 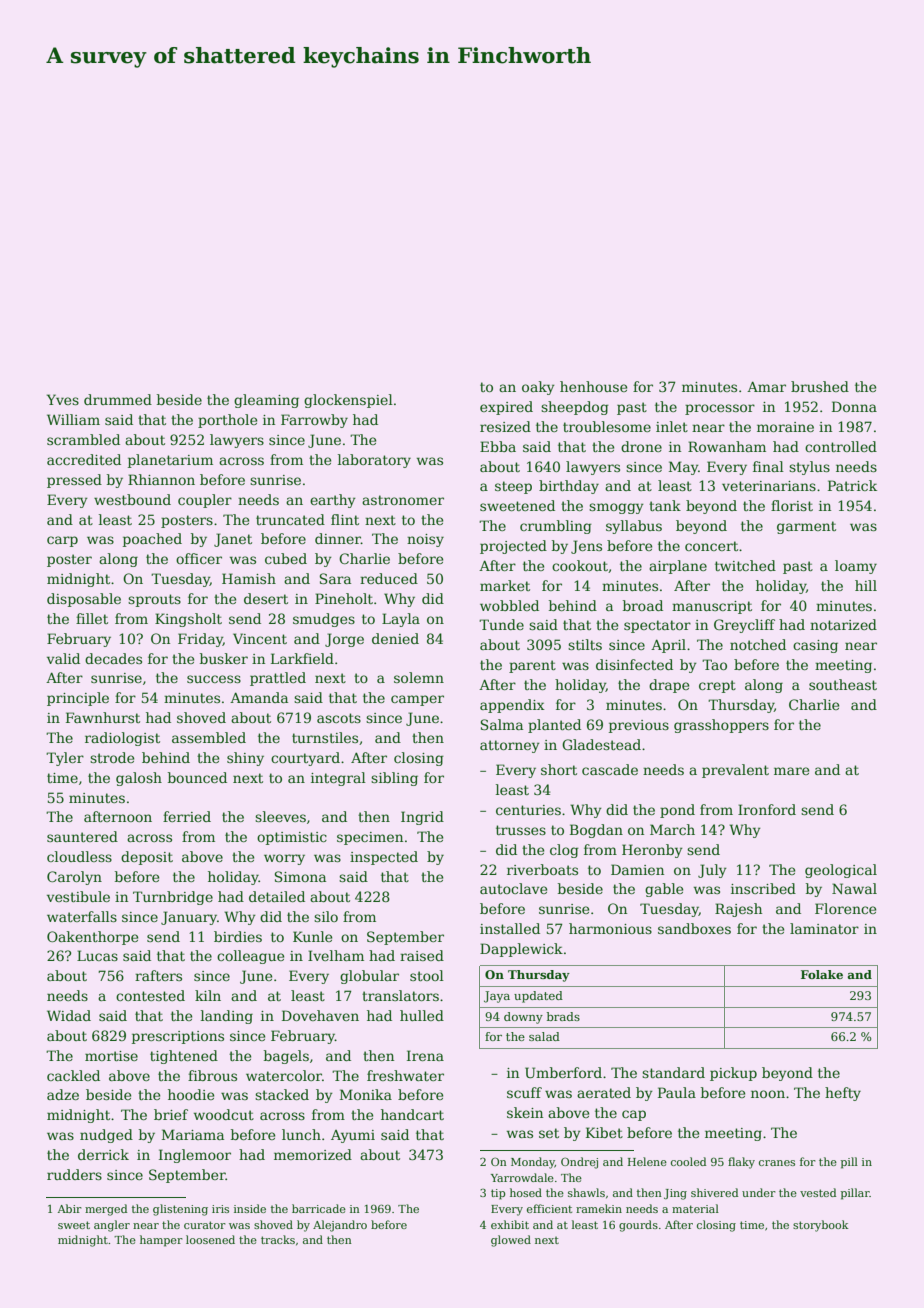 I want to click on angler, so click(x=112, y=1226).
